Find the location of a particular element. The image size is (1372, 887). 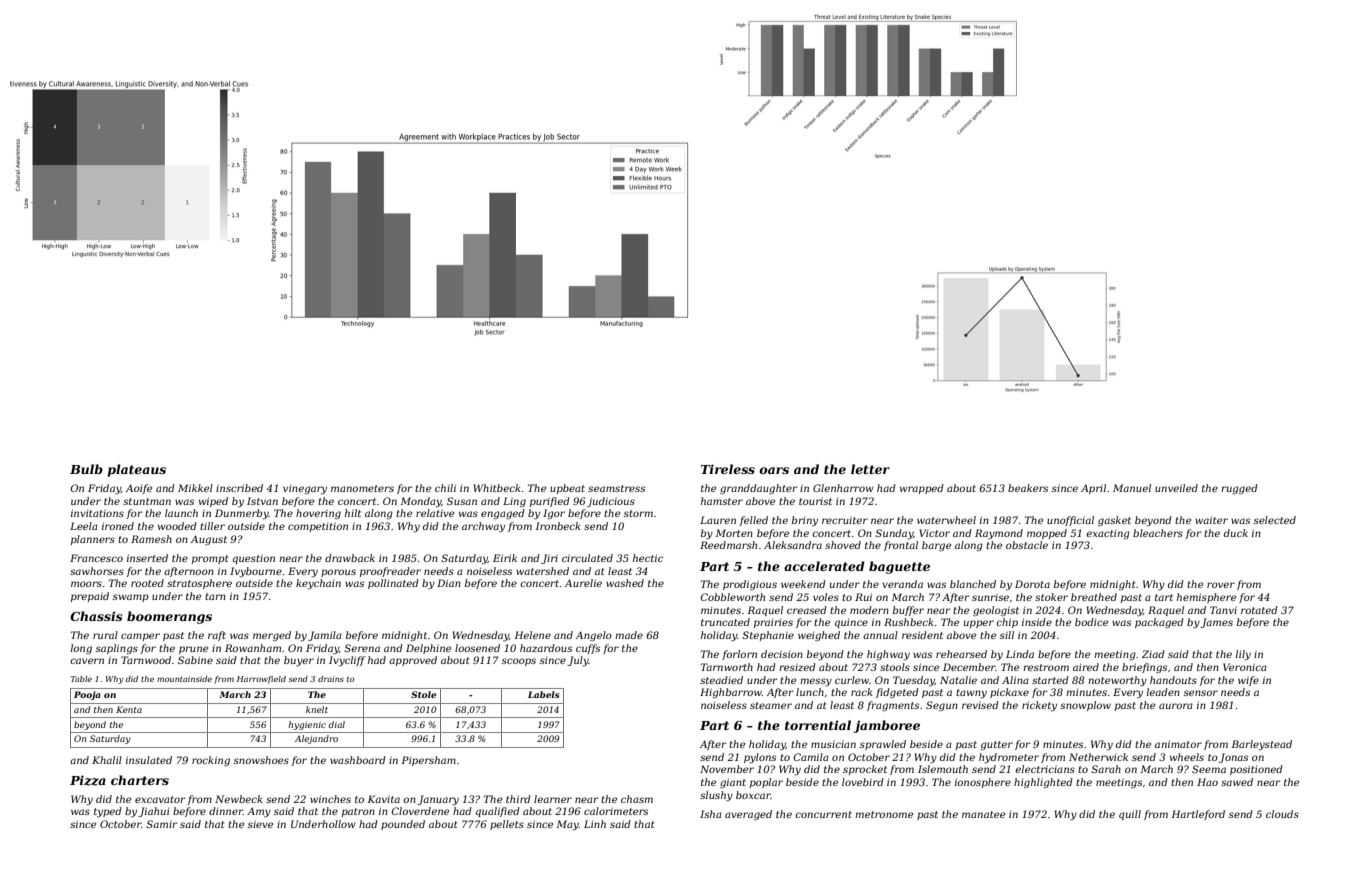

inserted is located at coordinates (147, 558).
